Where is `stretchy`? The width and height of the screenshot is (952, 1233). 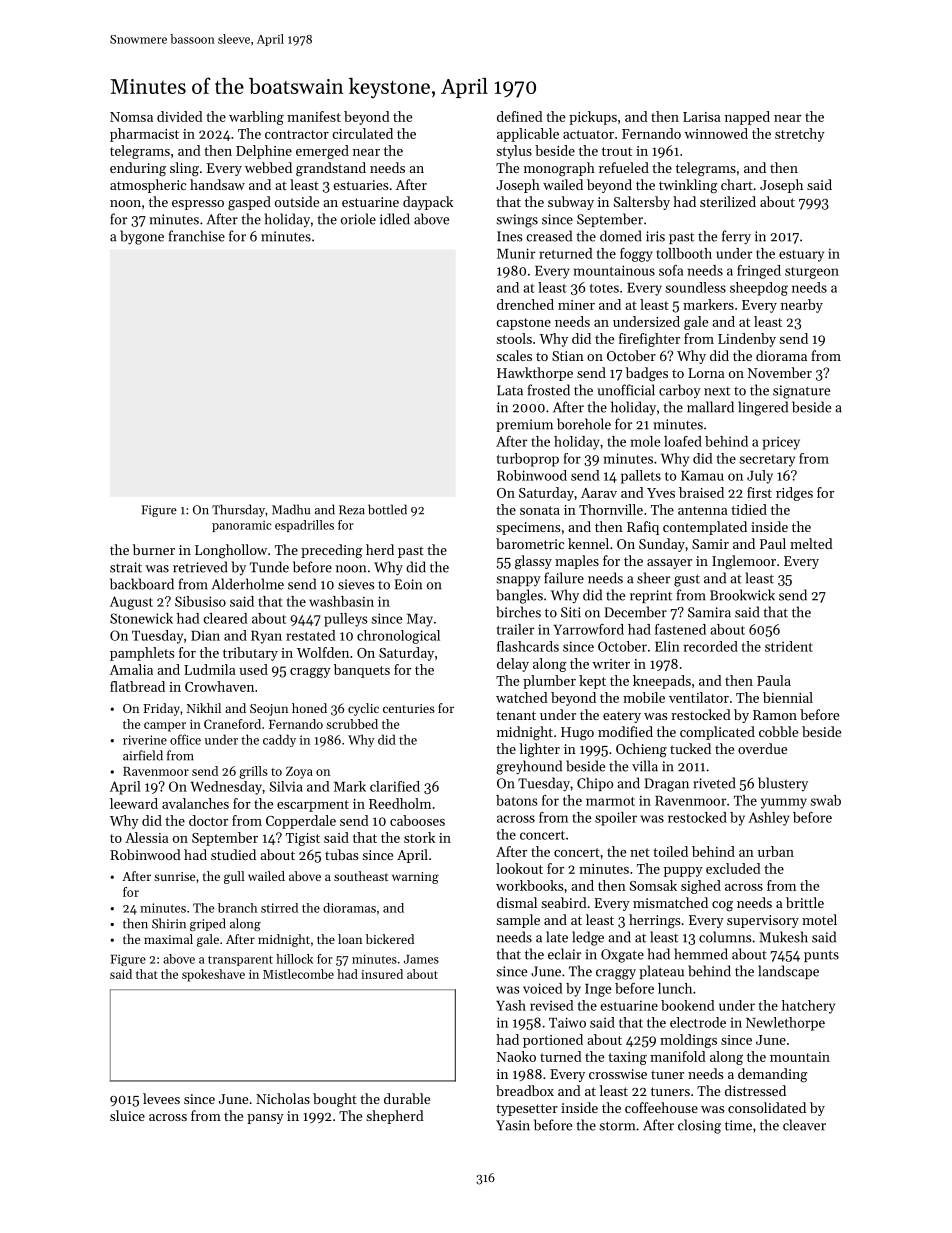 stretchy is located at coordinates (800, 135).
